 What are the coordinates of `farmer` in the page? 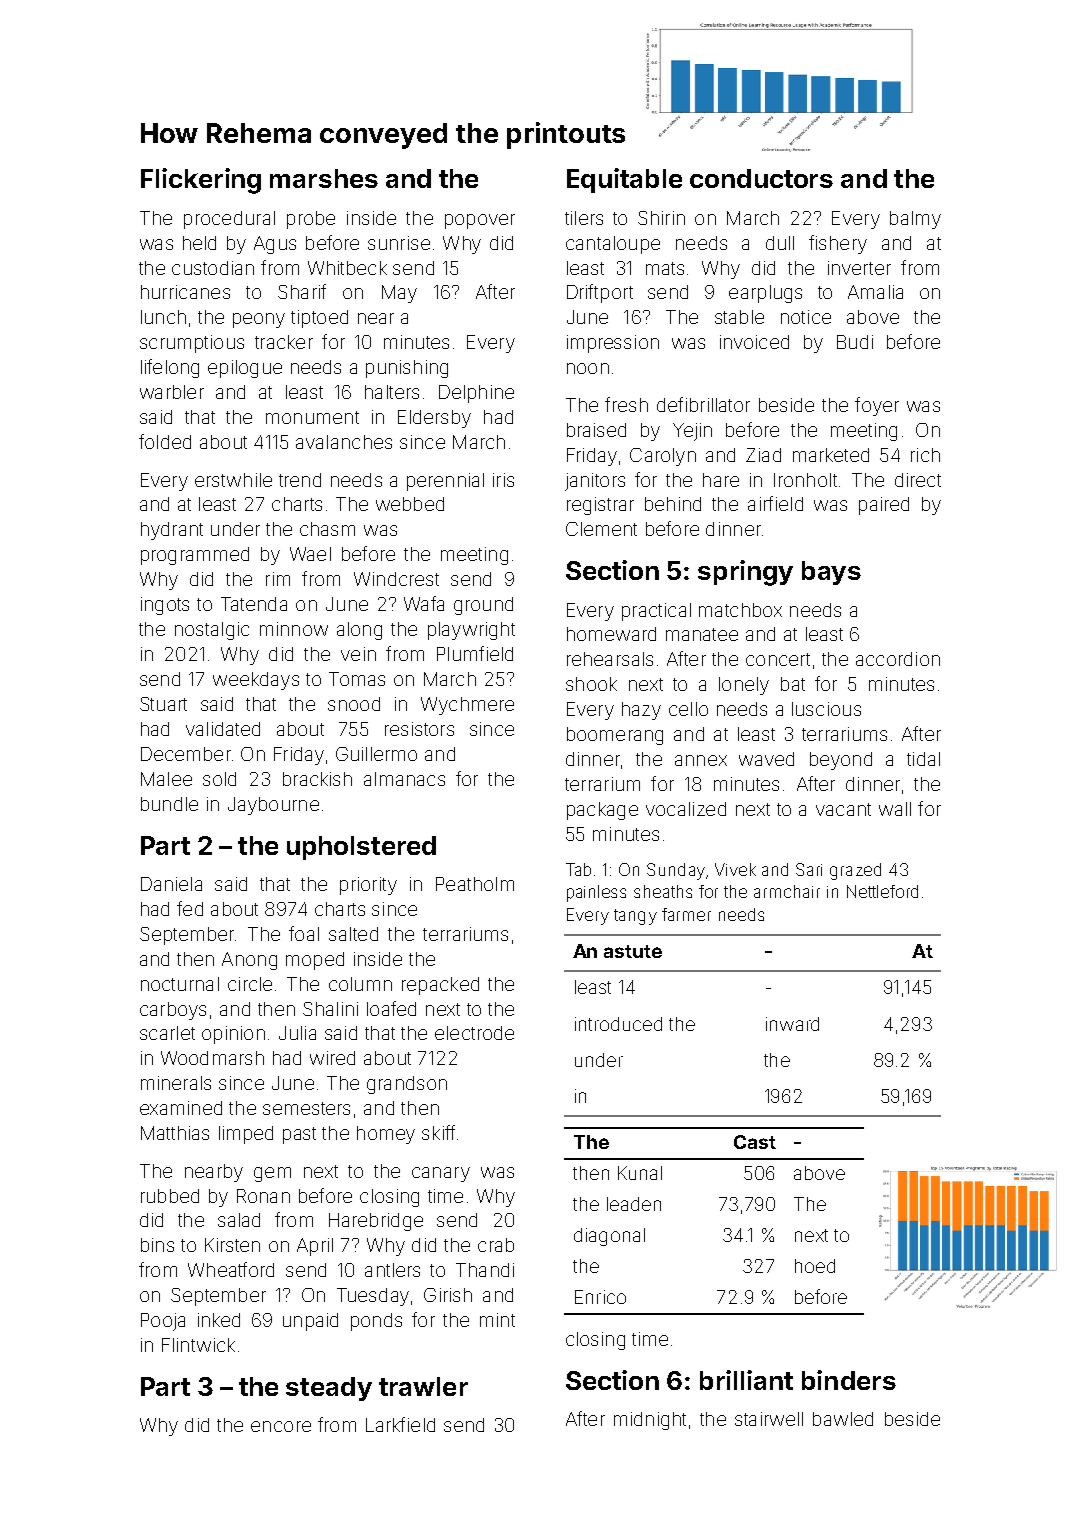 It's located at (686, 914).
